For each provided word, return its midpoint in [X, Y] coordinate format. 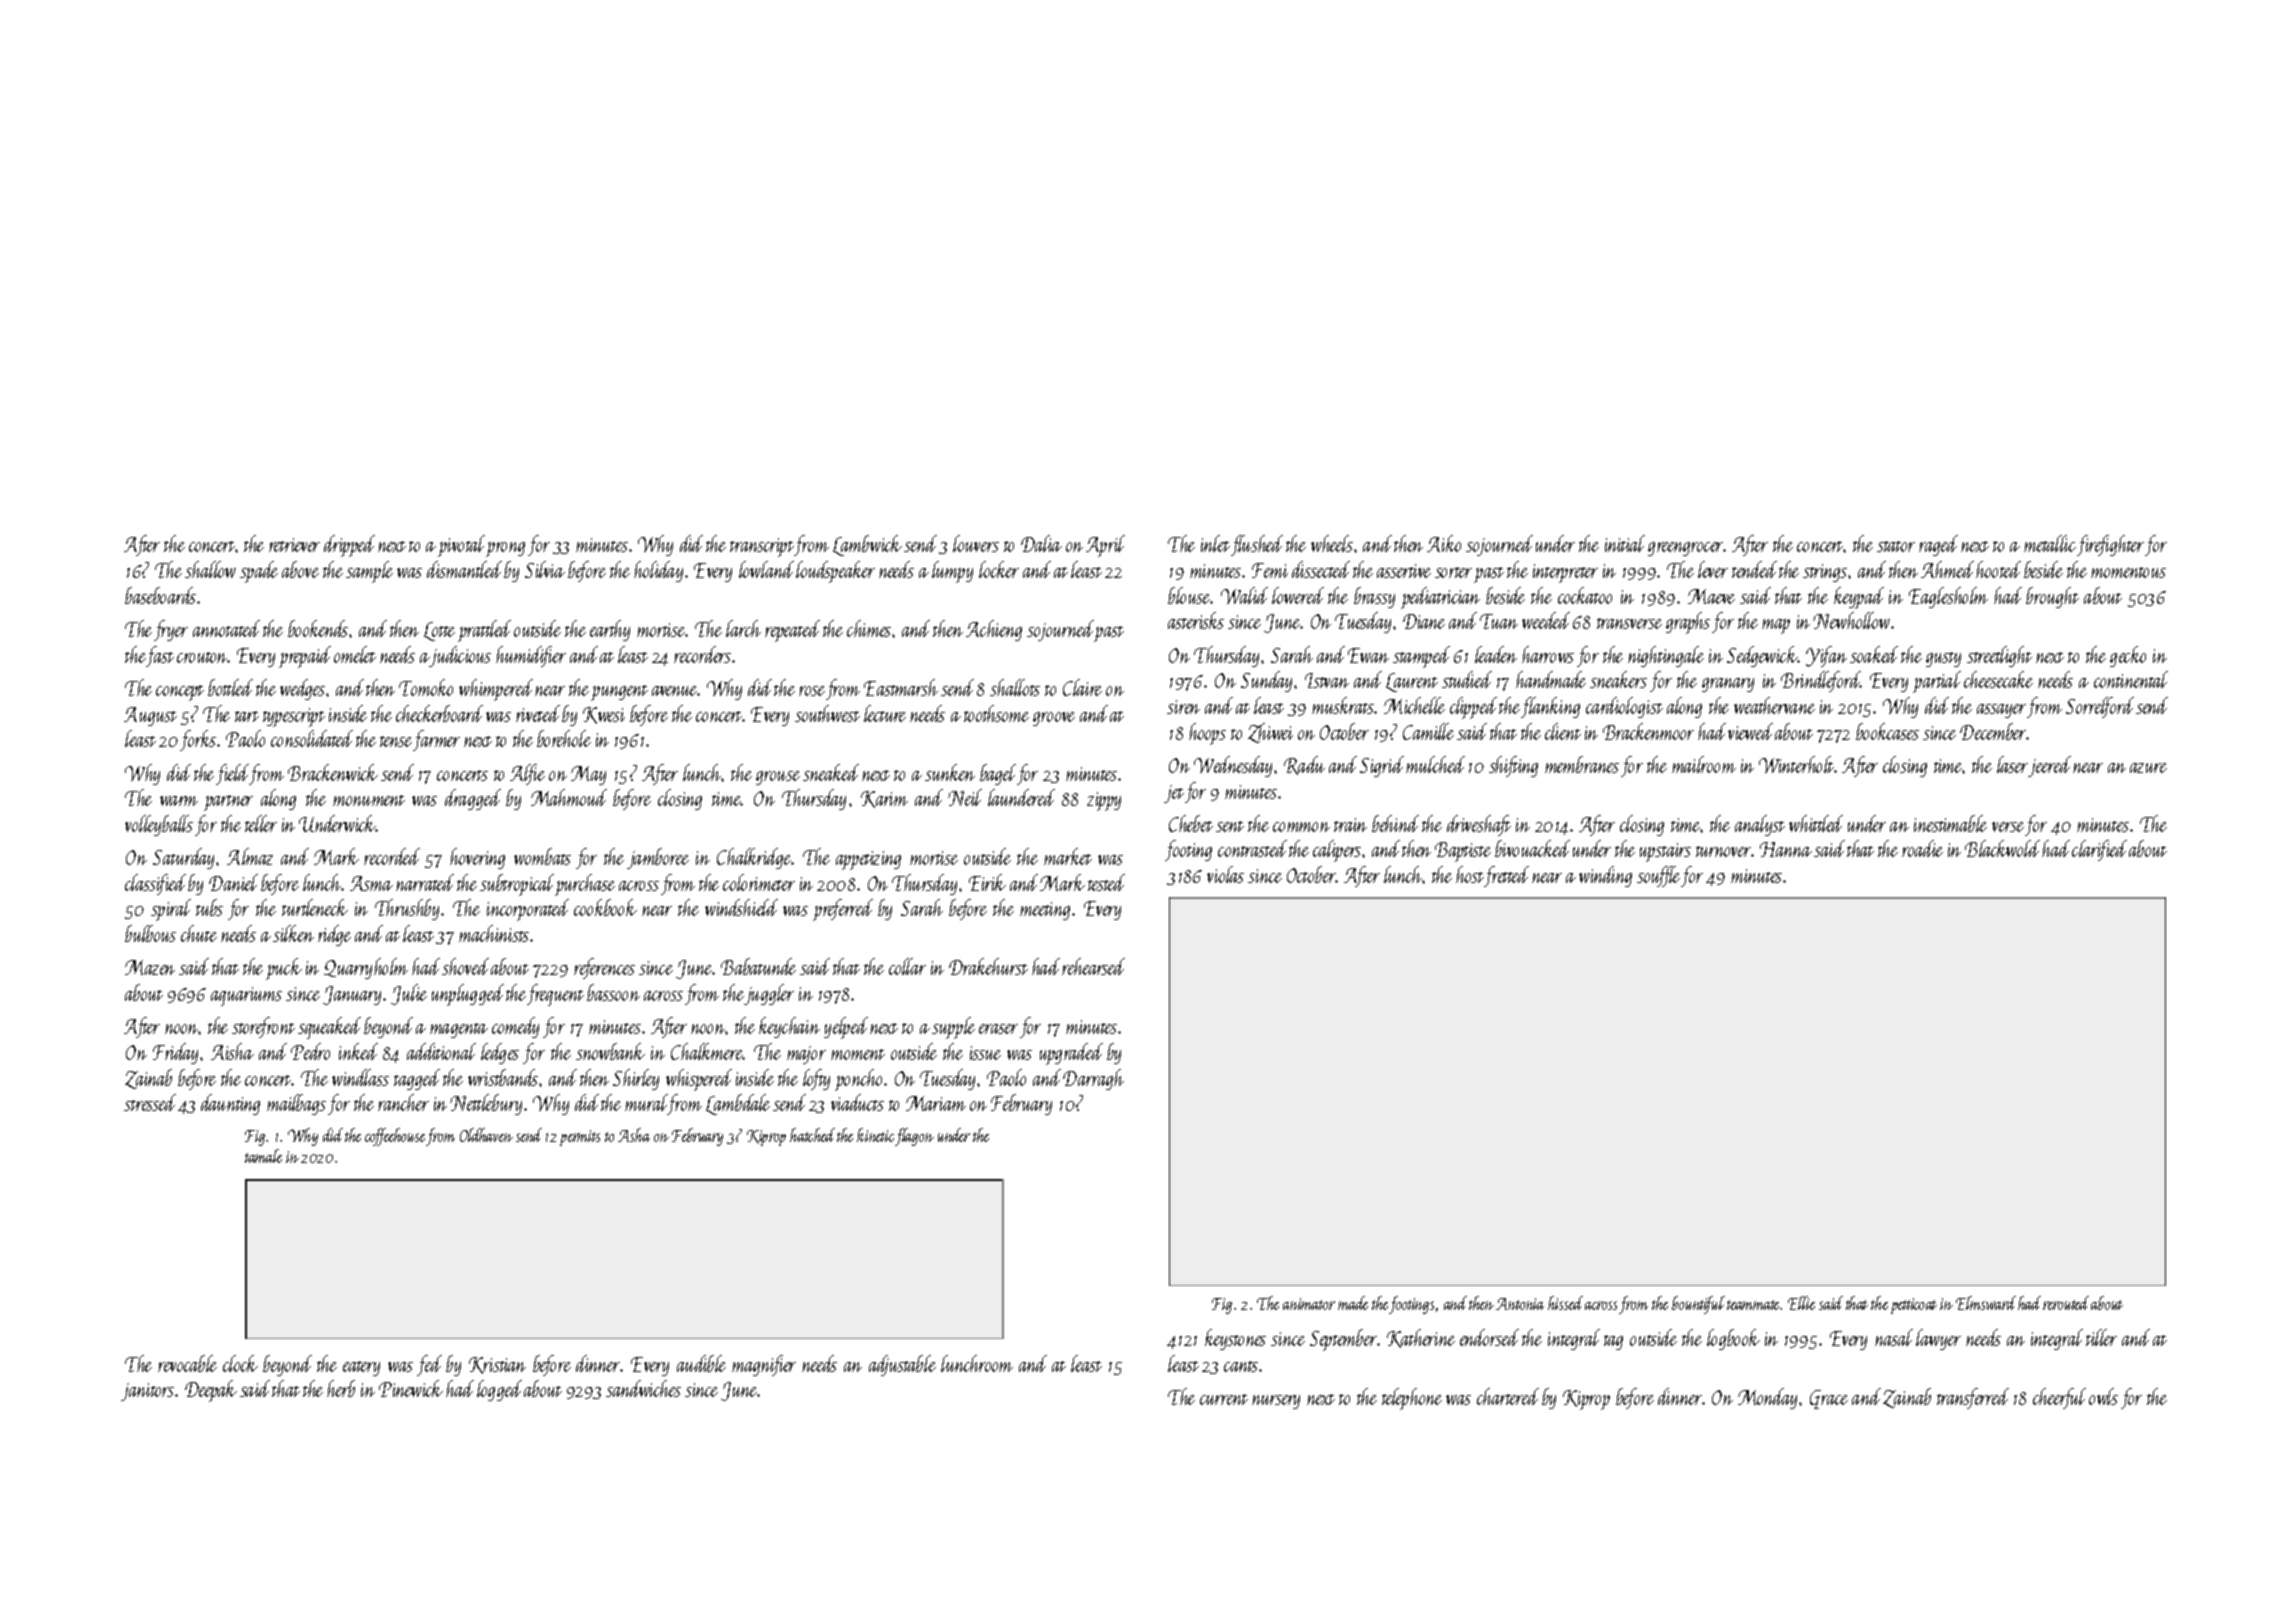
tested [1106, 882]
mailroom [1704, 764]
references [604, 968]
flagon [914, 1137]
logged [499, 1390]
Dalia [1041, 543]
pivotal [461, 546]
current [1224, 1399]
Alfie [527, 774]
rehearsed [1093, 966]
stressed [150, 1102]
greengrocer [1686, 549]
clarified [2099, 850]
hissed [1565, 1303]
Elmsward [1986, 1303]
